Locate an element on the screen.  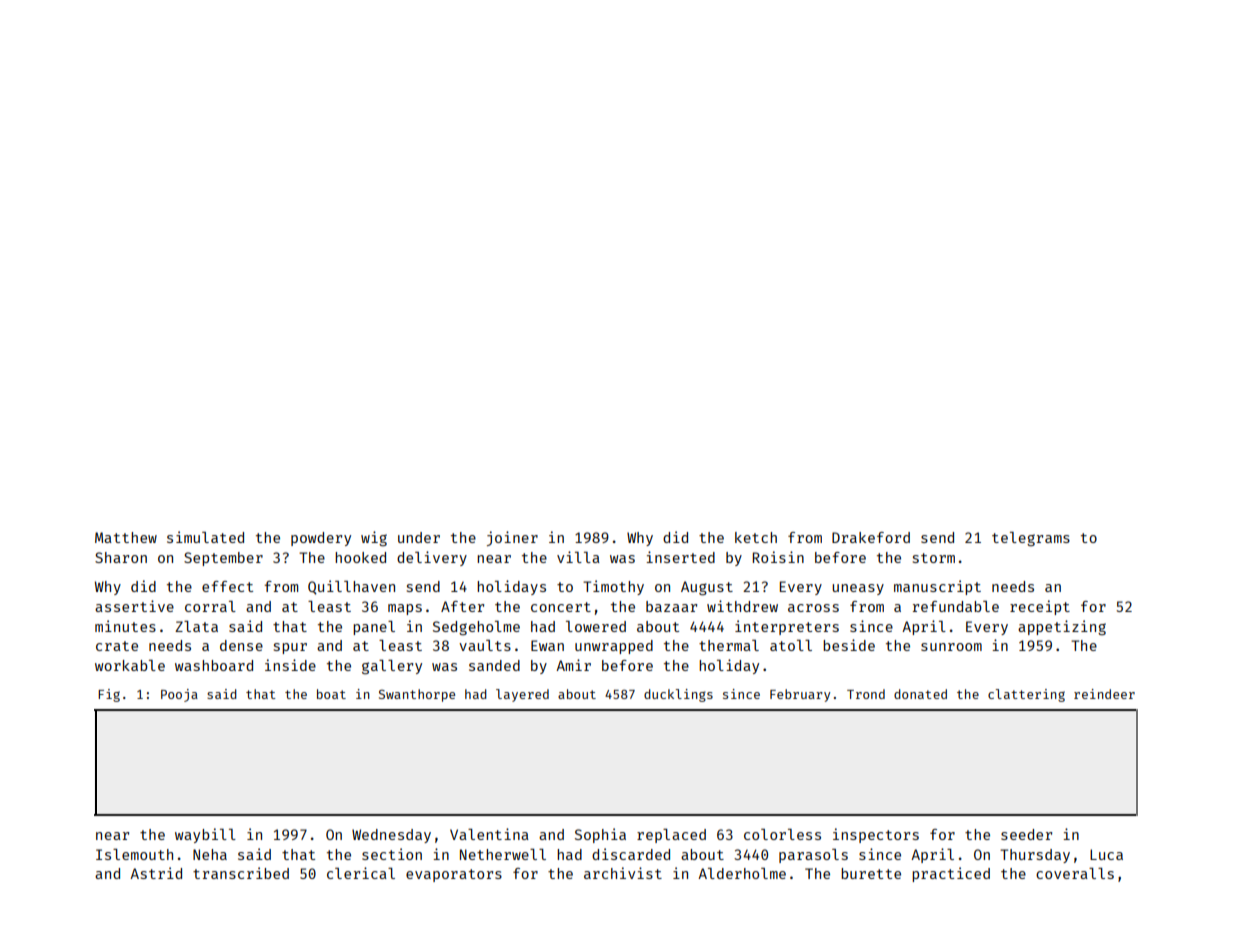
ducklings is located at coordinates (678, 695).
